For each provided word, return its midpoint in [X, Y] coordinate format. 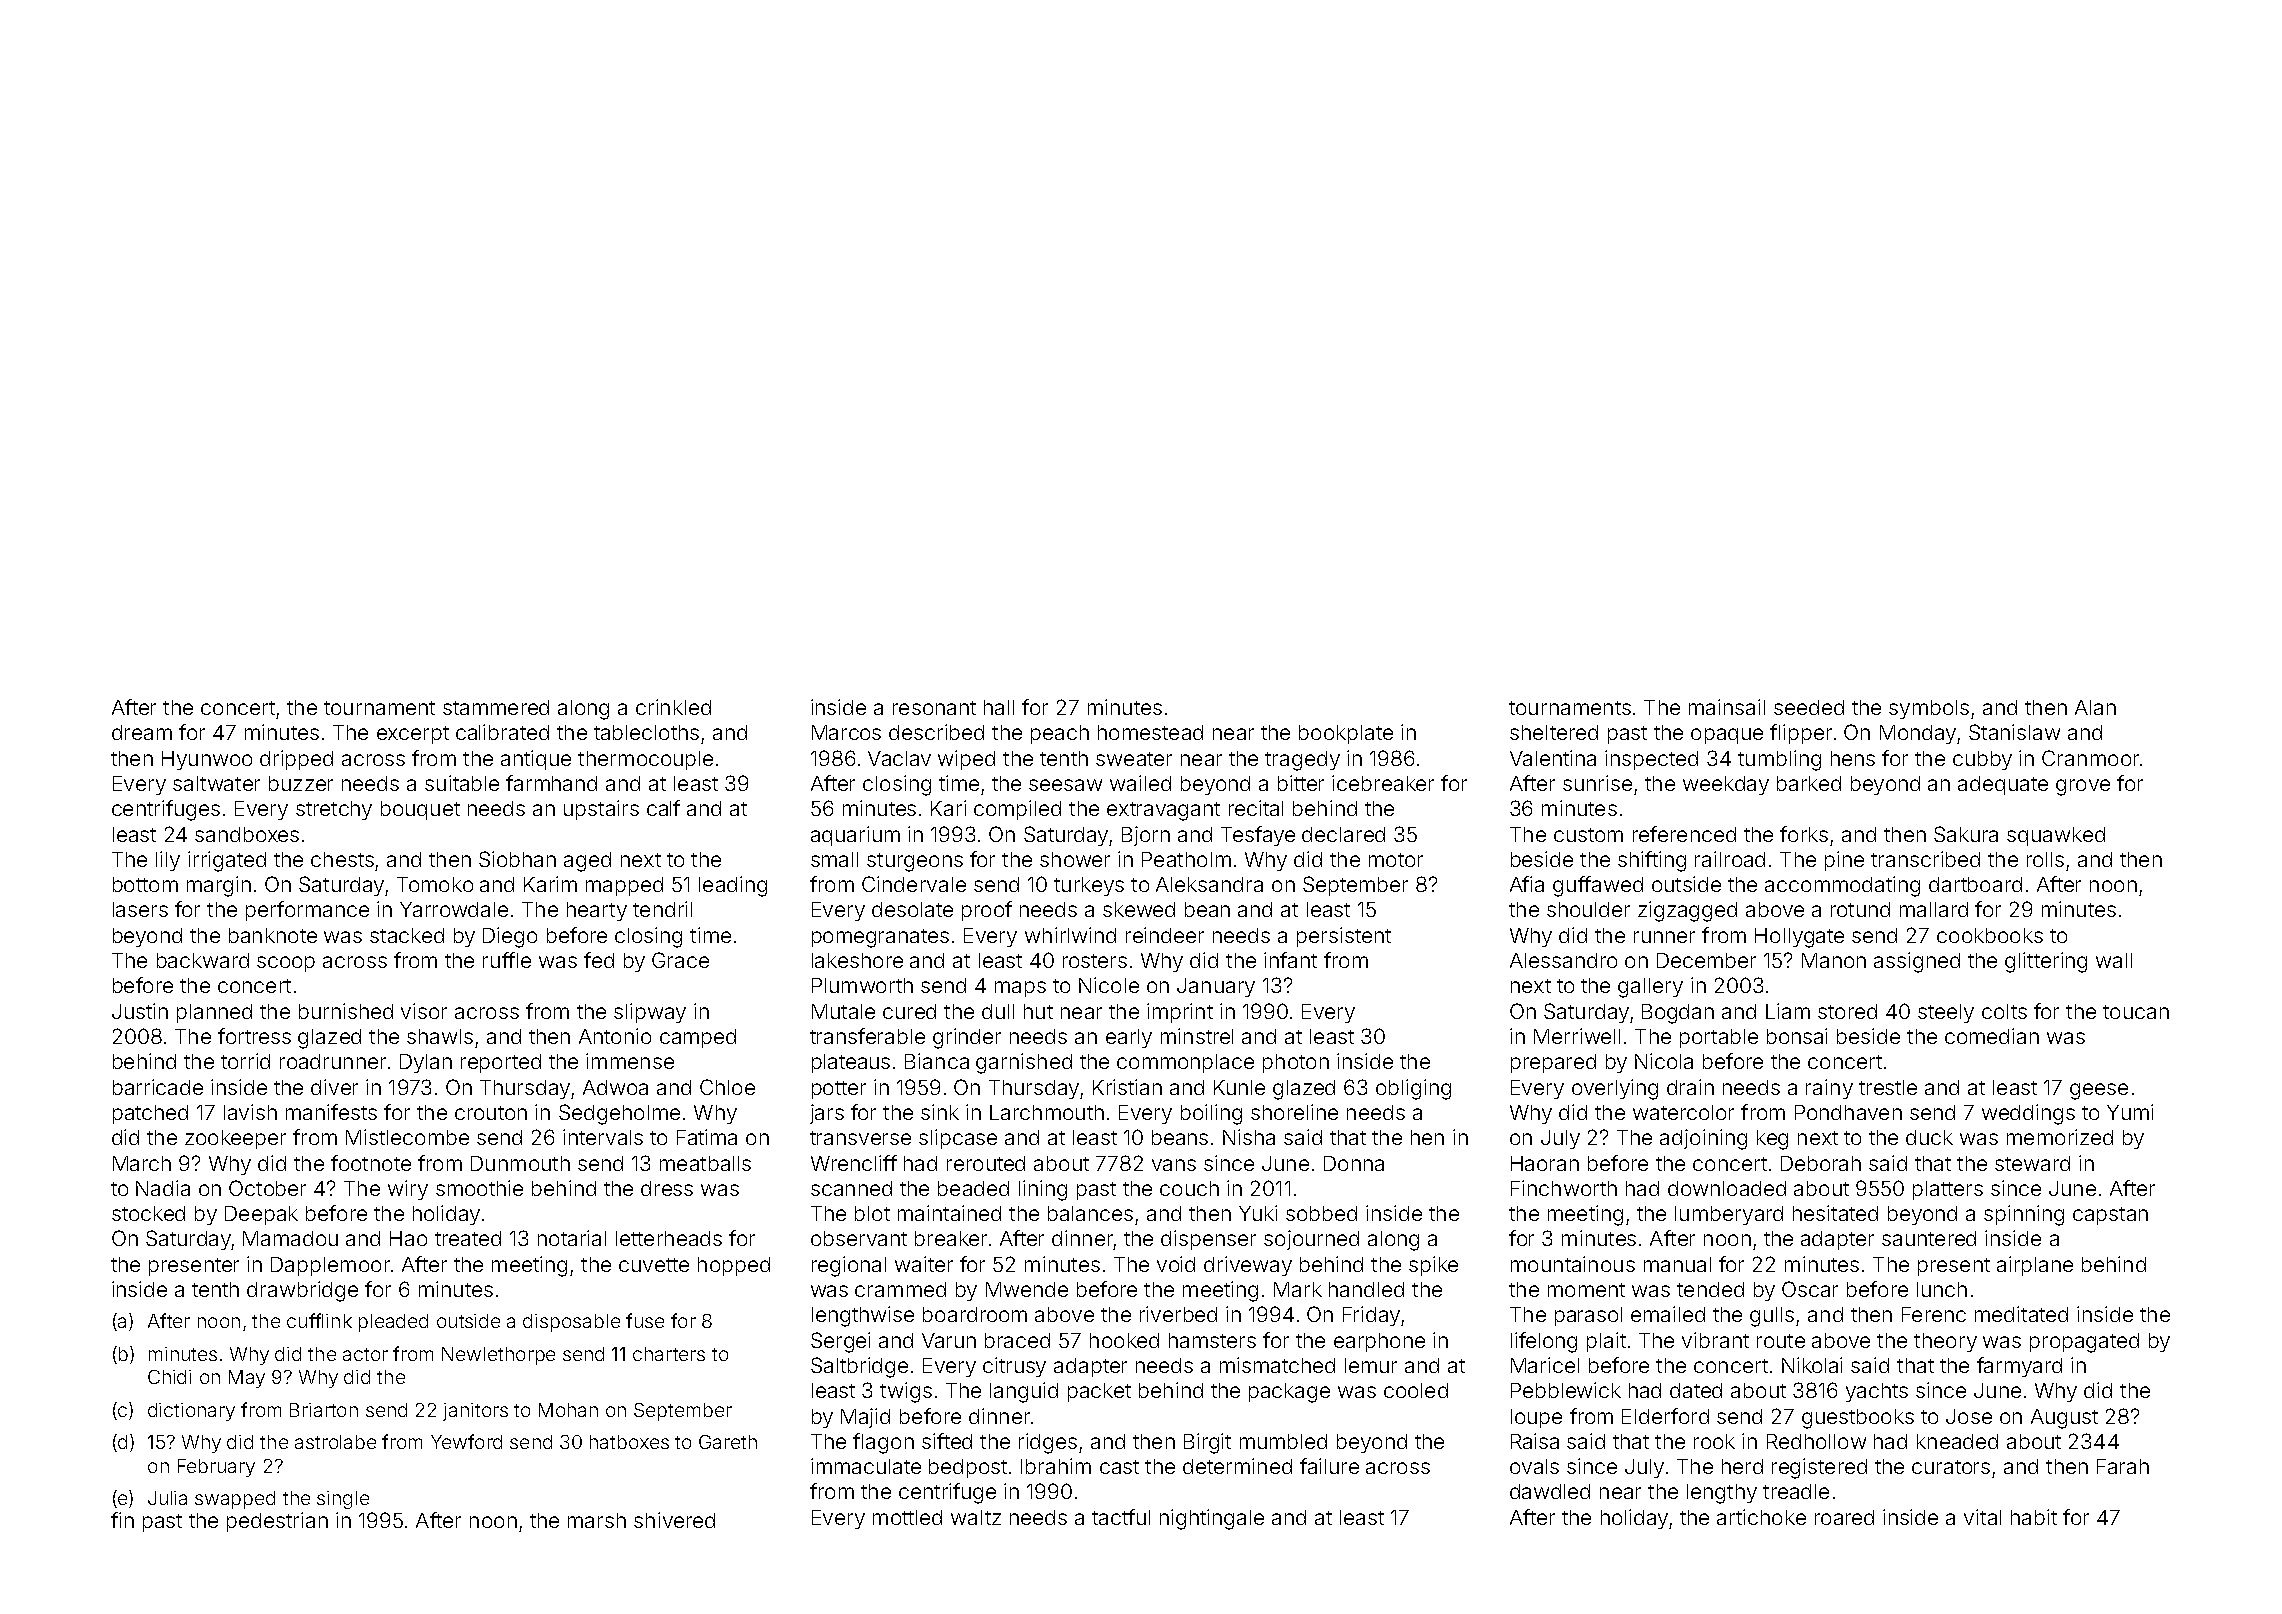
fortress [254, 1036]
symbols [1929, 709]
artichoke [1761, 1517]
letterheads [669, 1238]
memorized [2060, 1137]
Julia [167, 1498]
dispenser [1208, 1240]
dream [142, 732]
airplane [2035, 1266]
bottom [145, 884]
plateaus [851, 1063]
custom [1588, 835]
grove [2083, 787]
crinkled [673, 707]
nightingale [1212, 1519]
